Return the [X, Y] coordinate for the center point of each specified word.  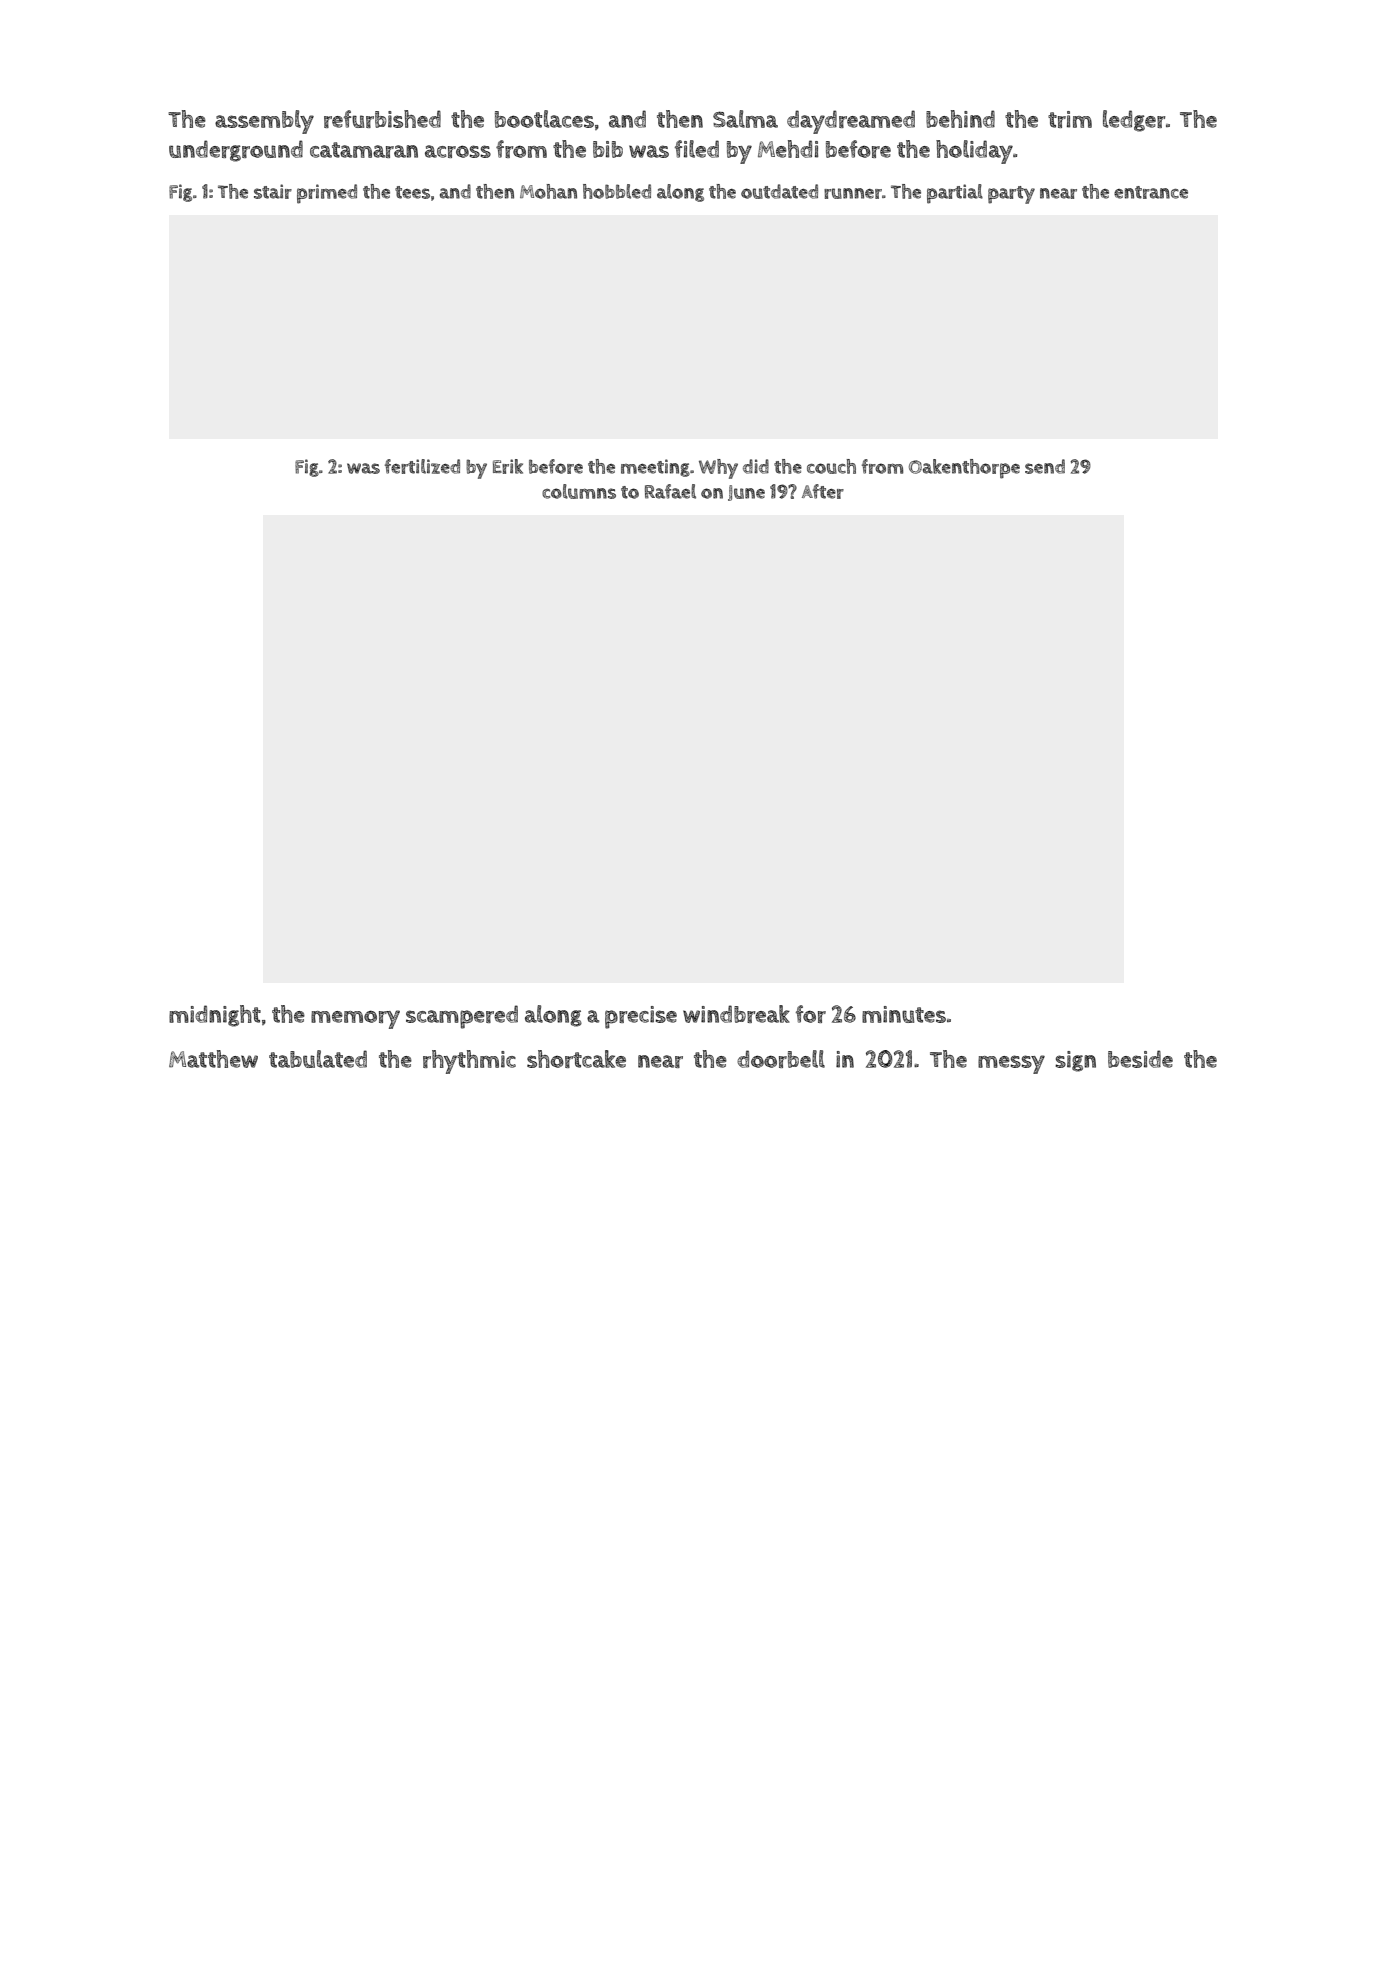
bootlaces [544, 119]
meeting [655, 468]
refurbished [382, 119]
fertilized [422, 466]
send [1045, 466]
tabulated [318, 1059]
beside [1140, 1059]
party [1011, 195]
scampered [462, 1017]
